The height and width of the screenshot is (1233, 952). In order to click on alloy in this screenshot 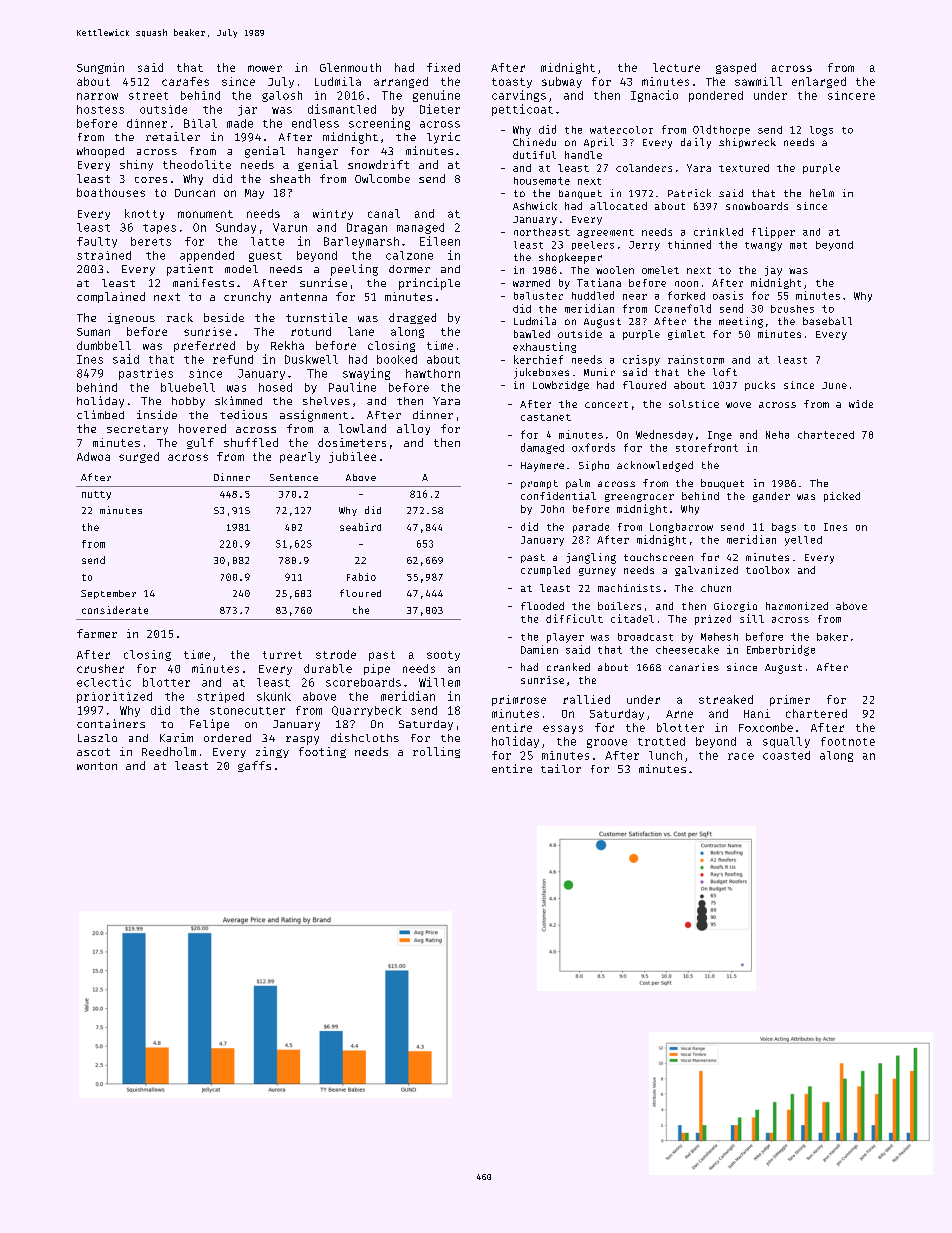, I will do `click(413, 429)`.
